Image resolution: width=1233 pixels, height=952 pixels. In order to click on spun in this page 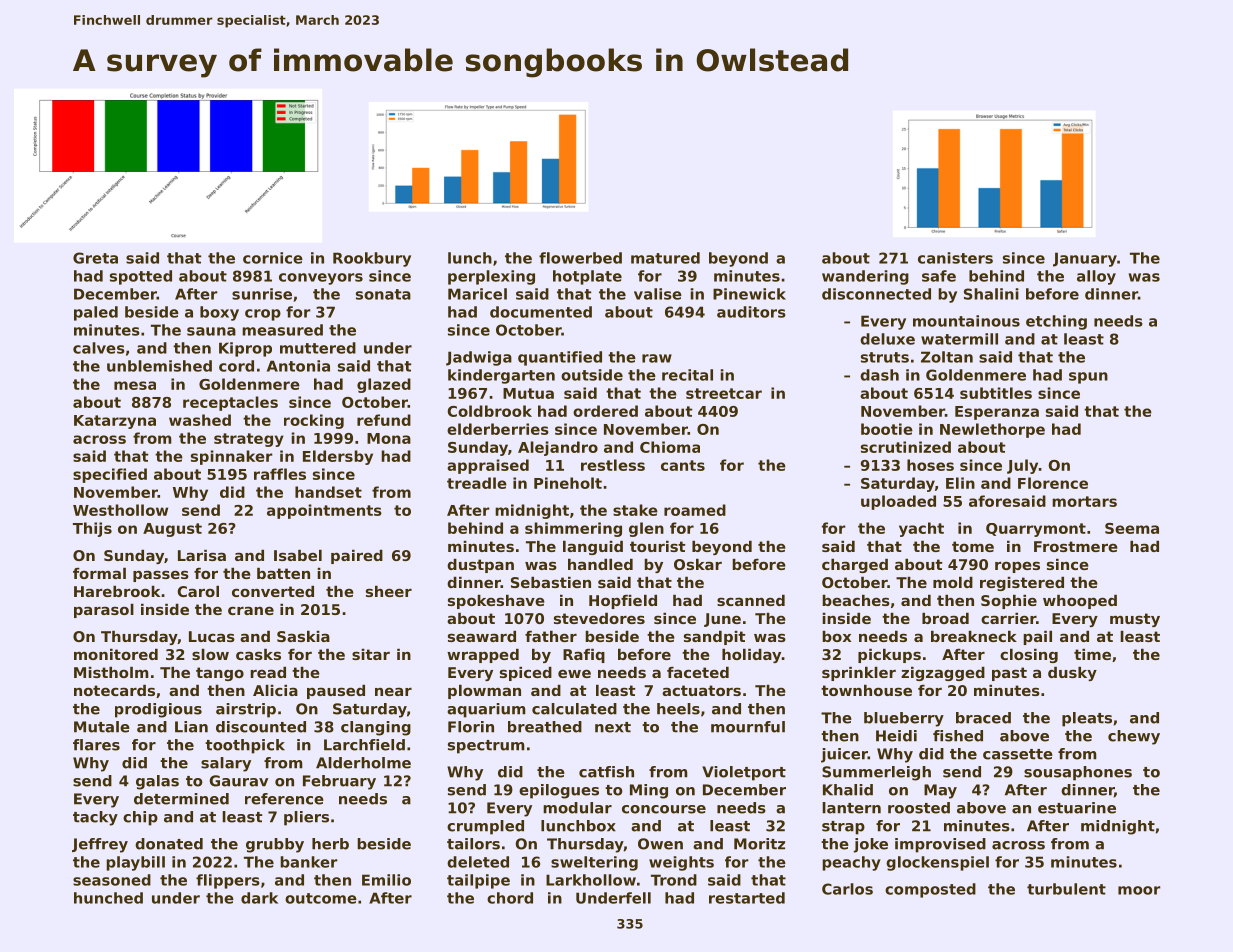, I will do `click(1088, 378)`.
